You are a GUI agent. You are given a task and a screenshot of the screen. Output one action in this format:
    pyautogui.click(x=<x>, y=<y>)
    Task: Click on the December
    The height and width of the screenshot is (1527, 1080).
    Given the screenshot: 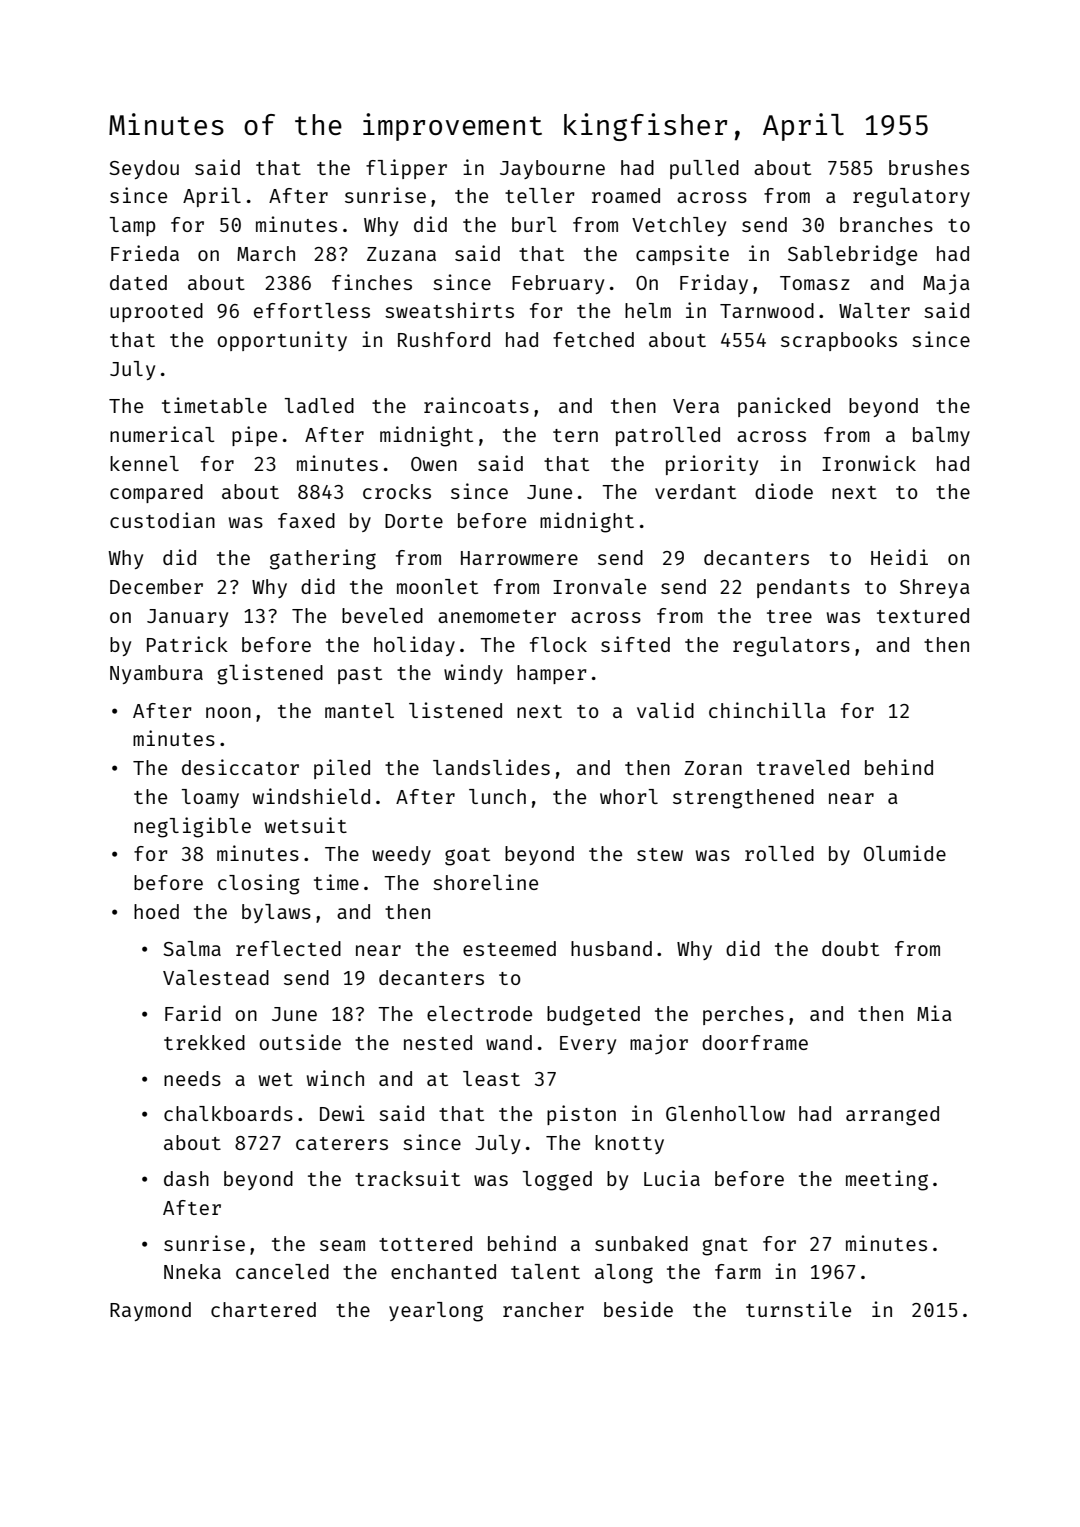 What is the action you would take?
    pyautogui.click(x=156, y=586)
